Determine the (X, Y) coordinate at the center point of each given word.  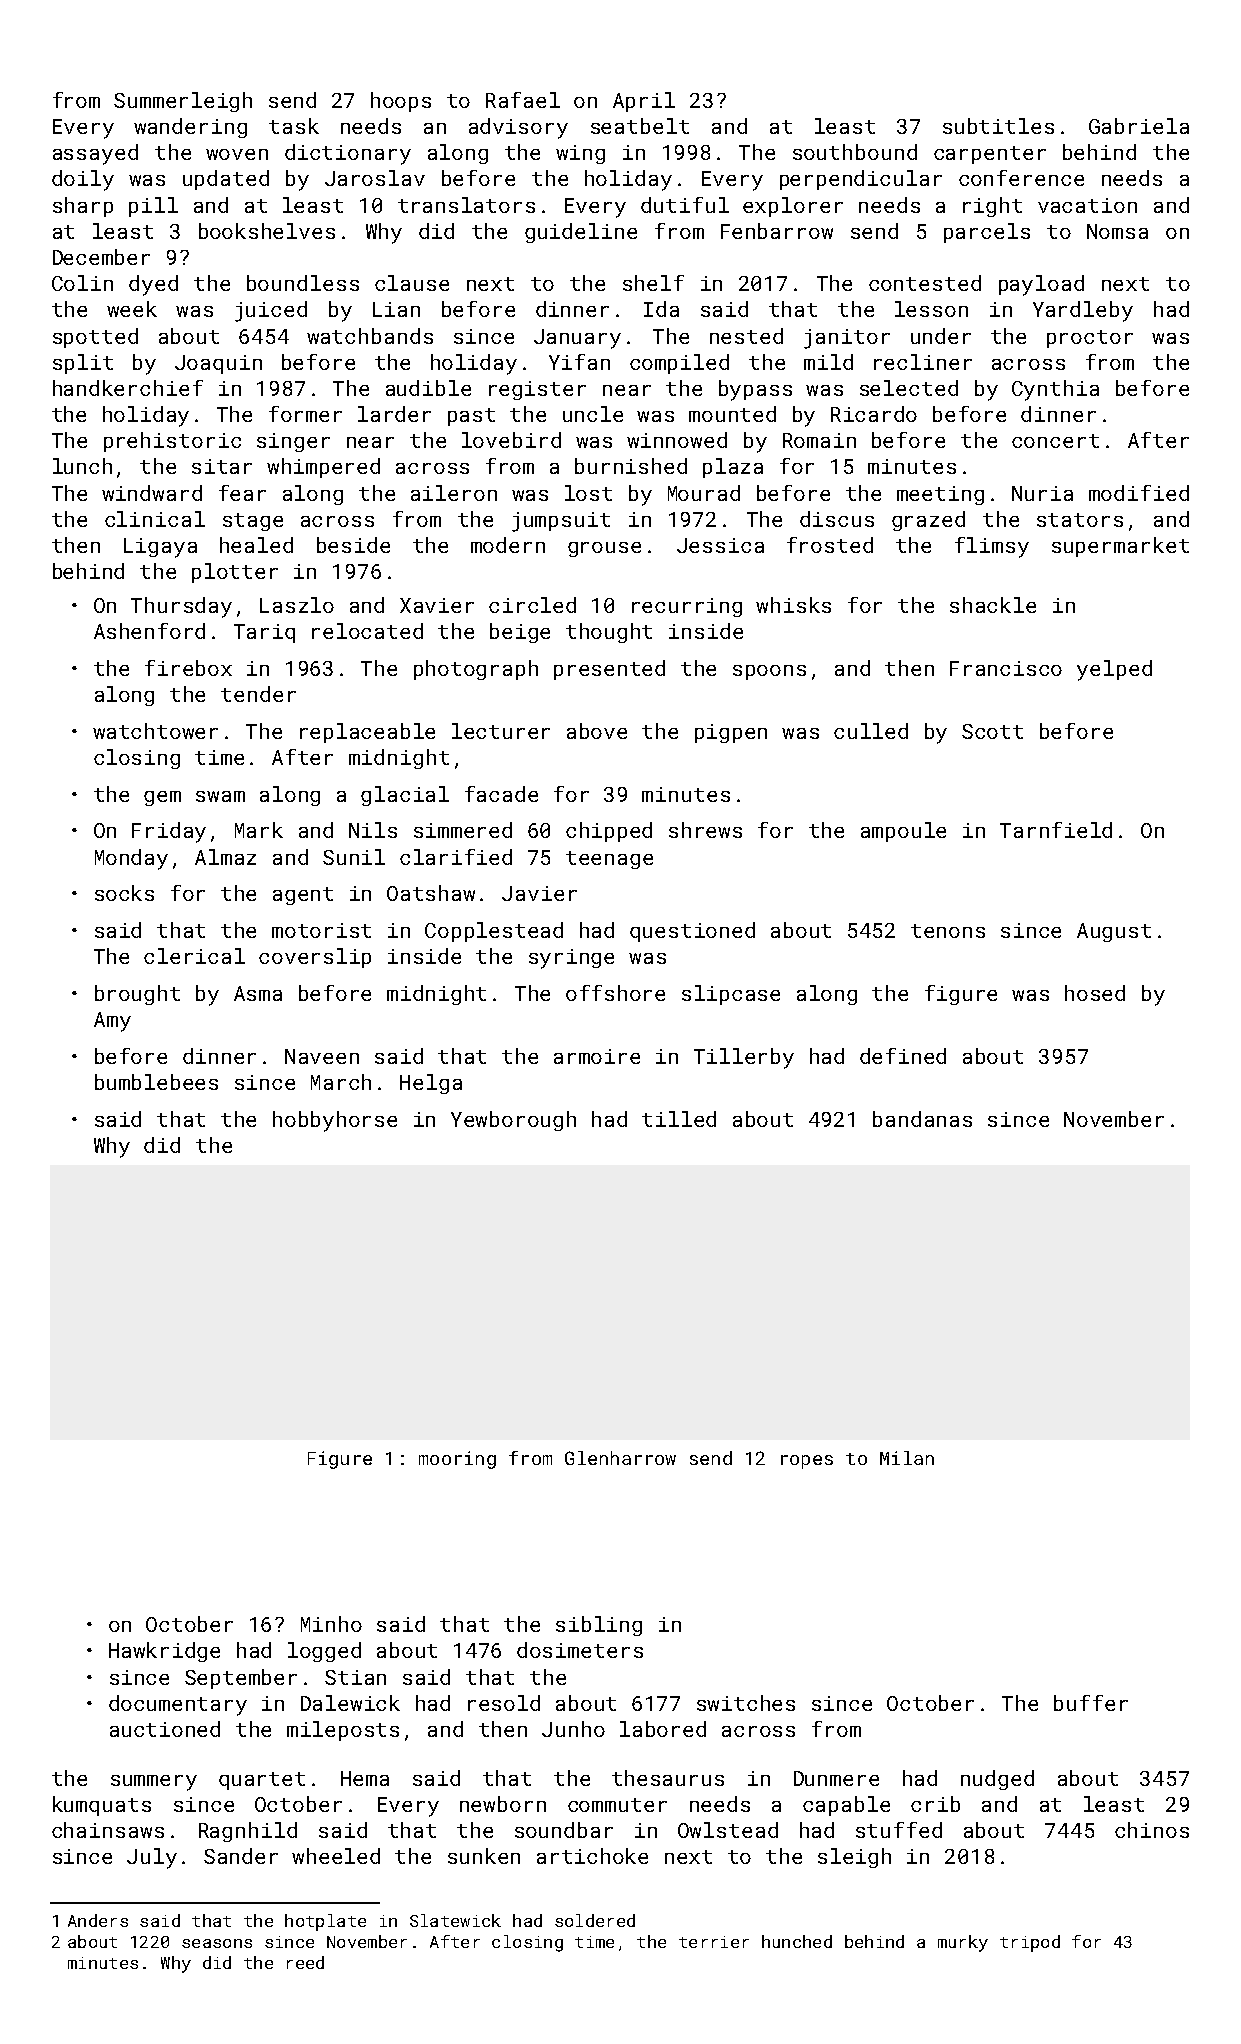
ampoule (903, 832)
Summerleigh (183, 102)
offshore (615, 993)
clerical (194, 956)
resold (504, 1703)
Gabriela (1139, 126)
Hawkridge (164, 1652)
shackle (993, 605)
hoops (401, 102)
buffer (1091, 1703)
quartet (262, 1781)
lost (588, 493)
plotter (235, 573)
